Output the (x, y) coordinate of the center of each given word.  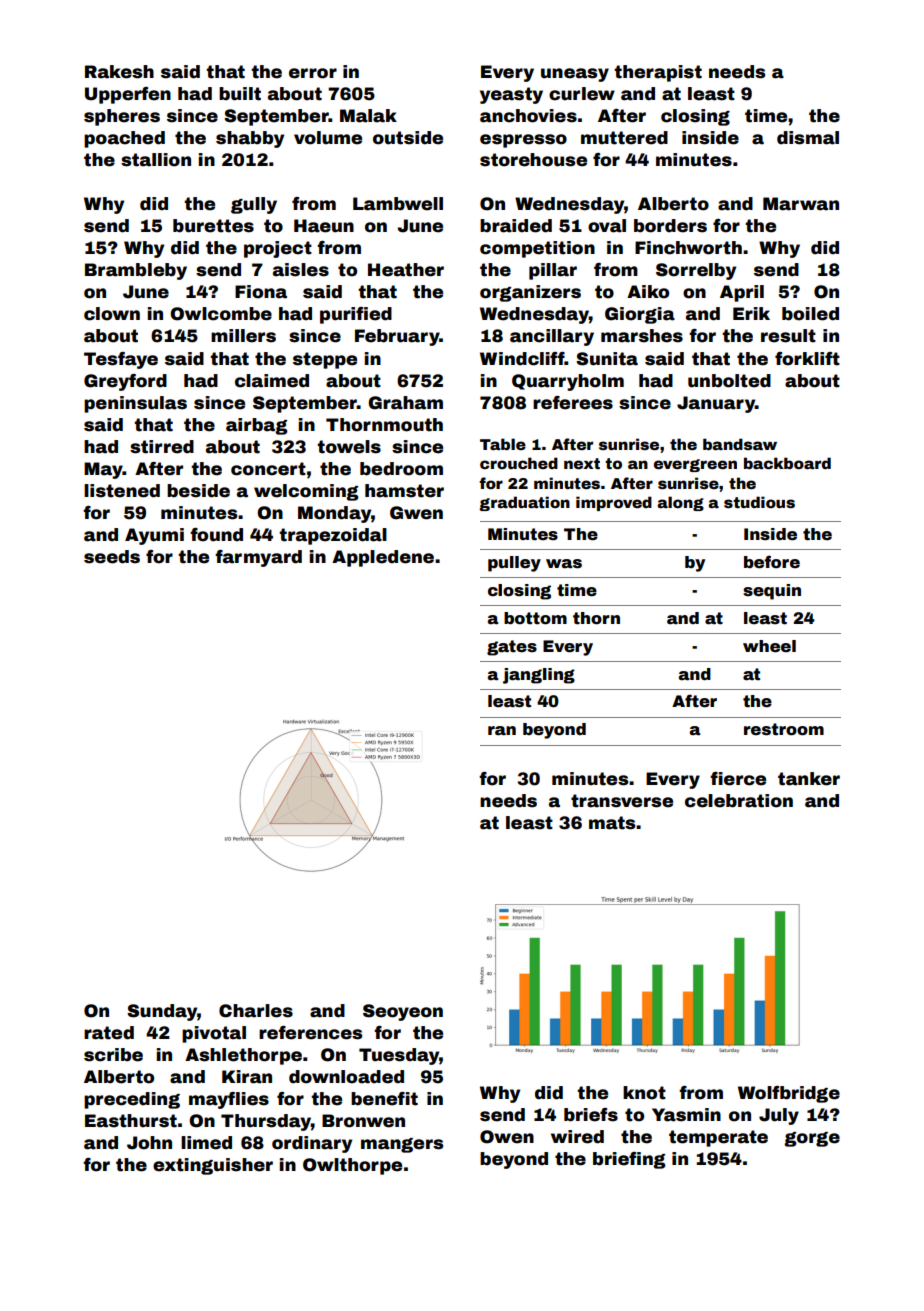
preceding (132, 1100)
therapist (658, 73)
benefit (384, 1099)
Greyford (125, 382)
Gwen (416, 513)
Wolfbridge (789, 1094)
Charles (256, 1011)
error (313, 73)
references (310, 1033)
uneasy (575, 75)
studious (759, 502)
